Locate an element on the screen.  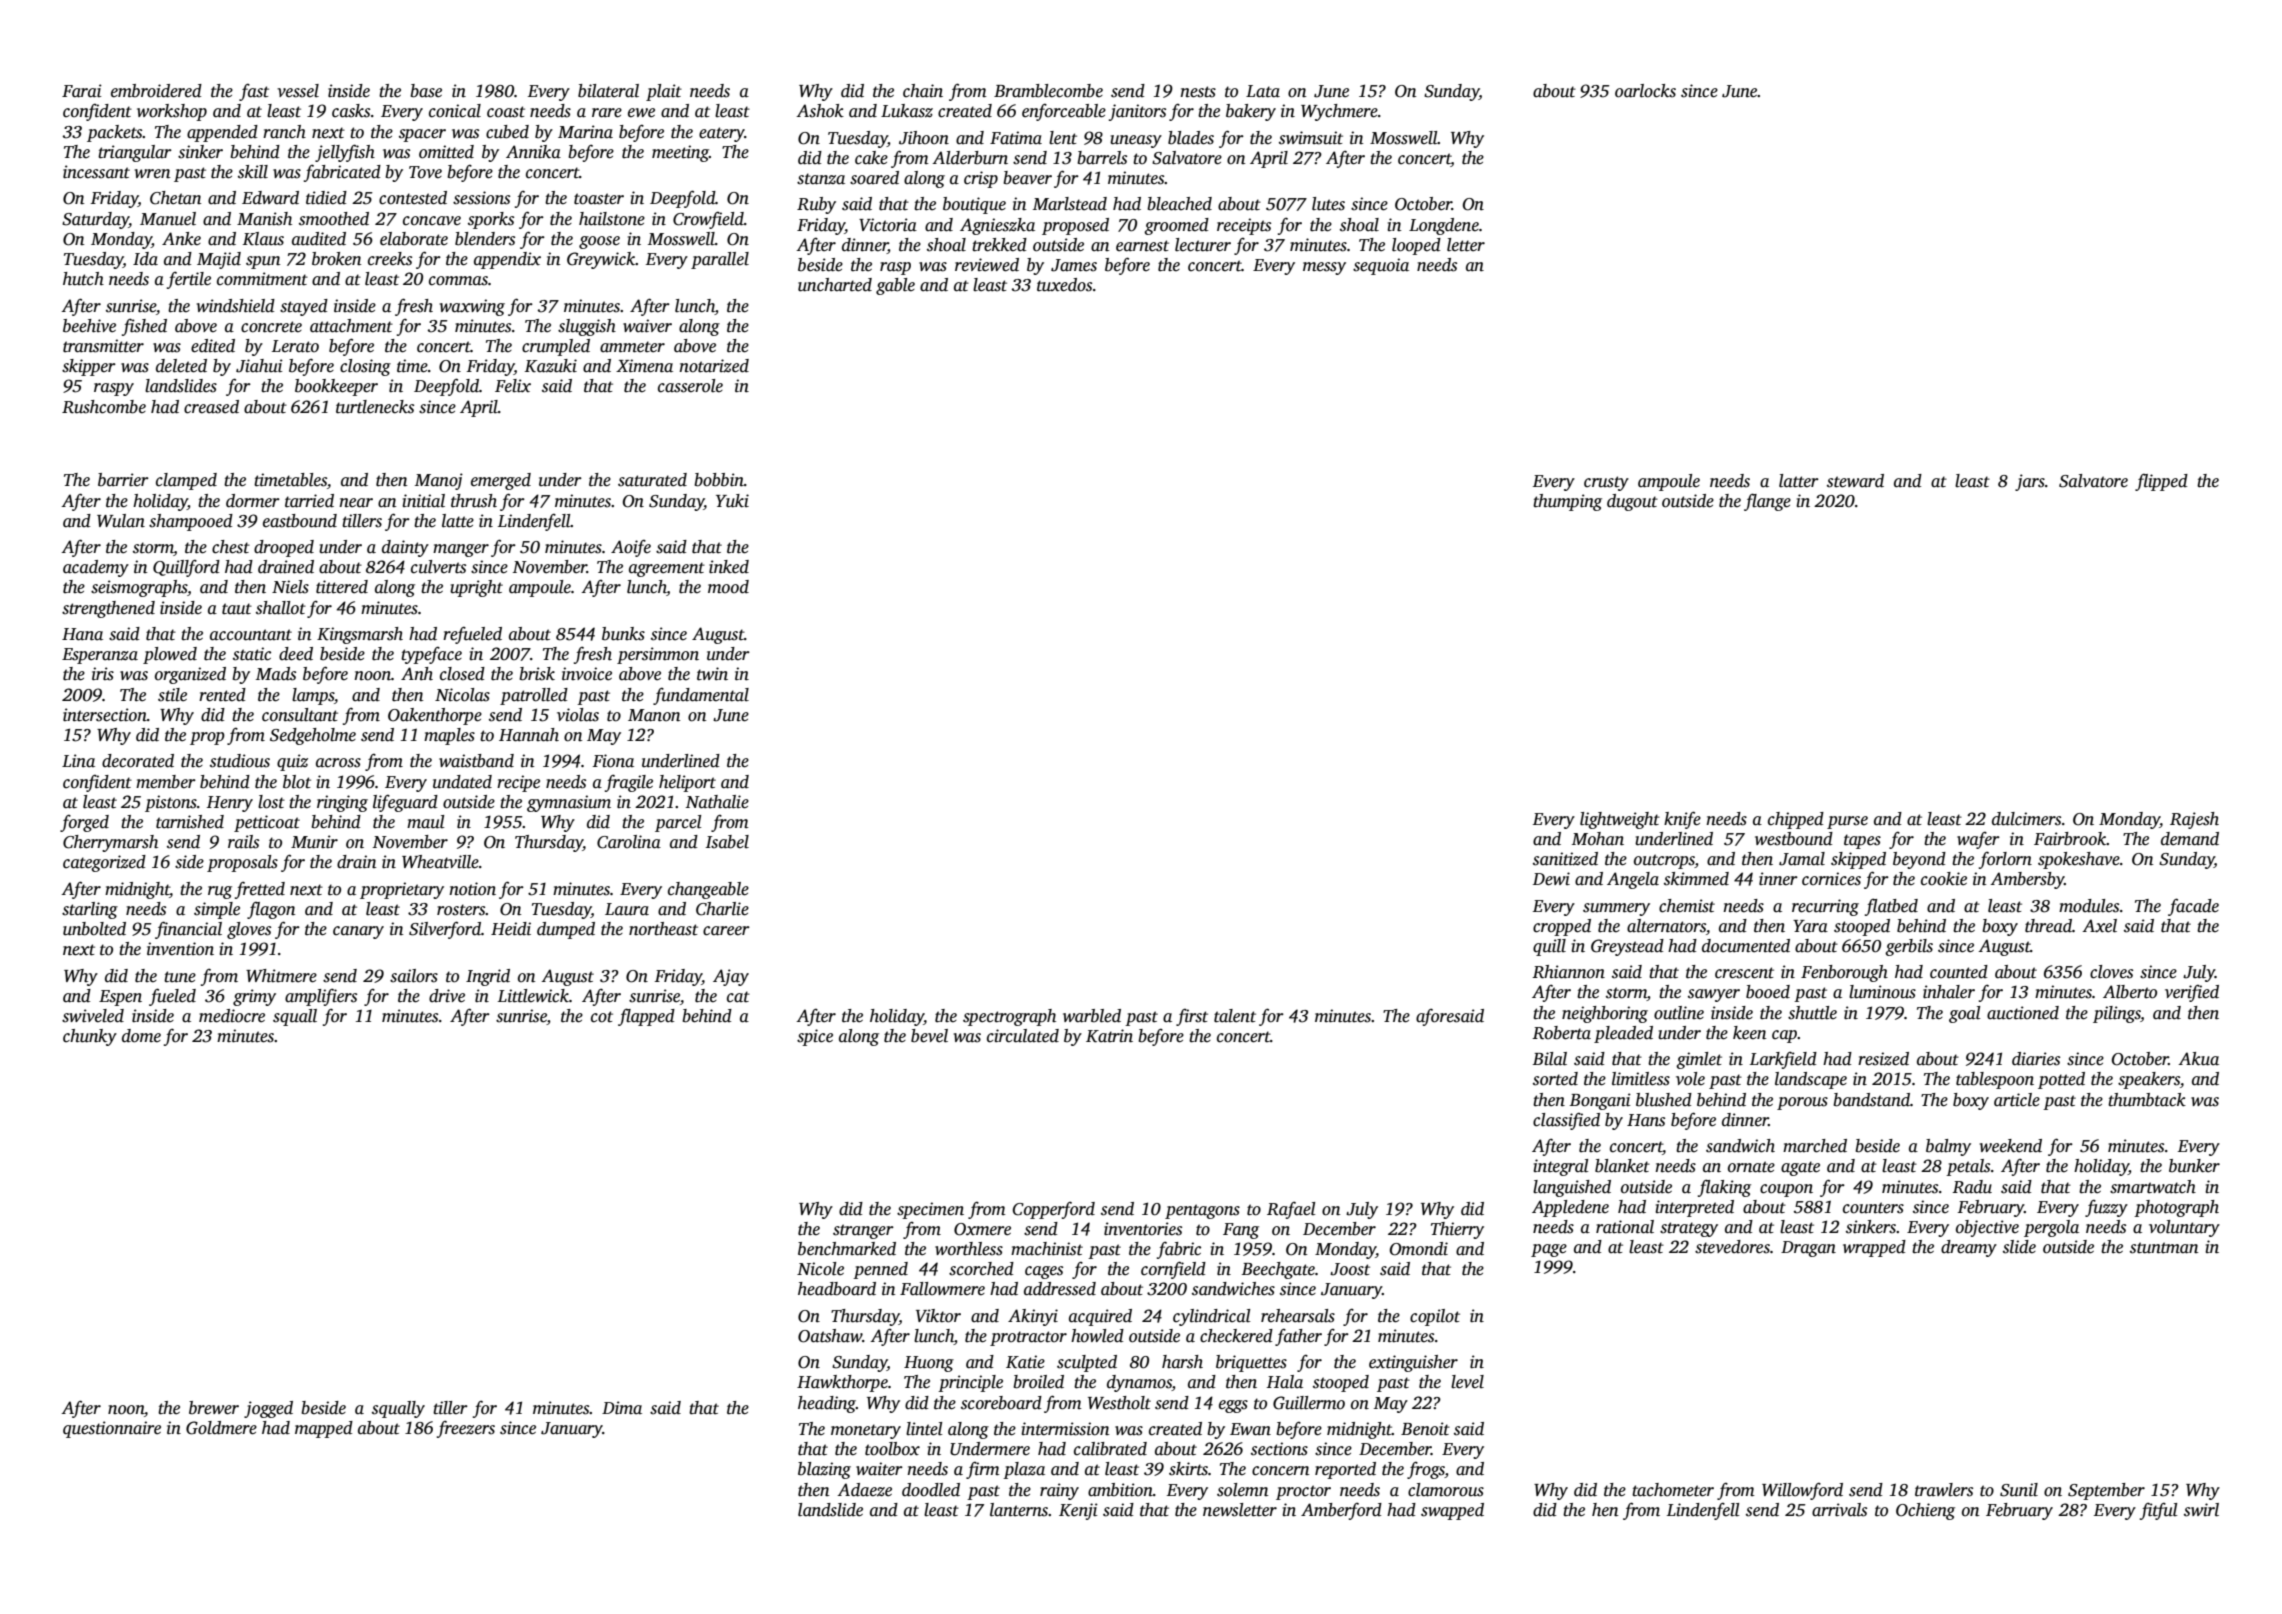
oarlocks is located at coordinates (1645, 91).
